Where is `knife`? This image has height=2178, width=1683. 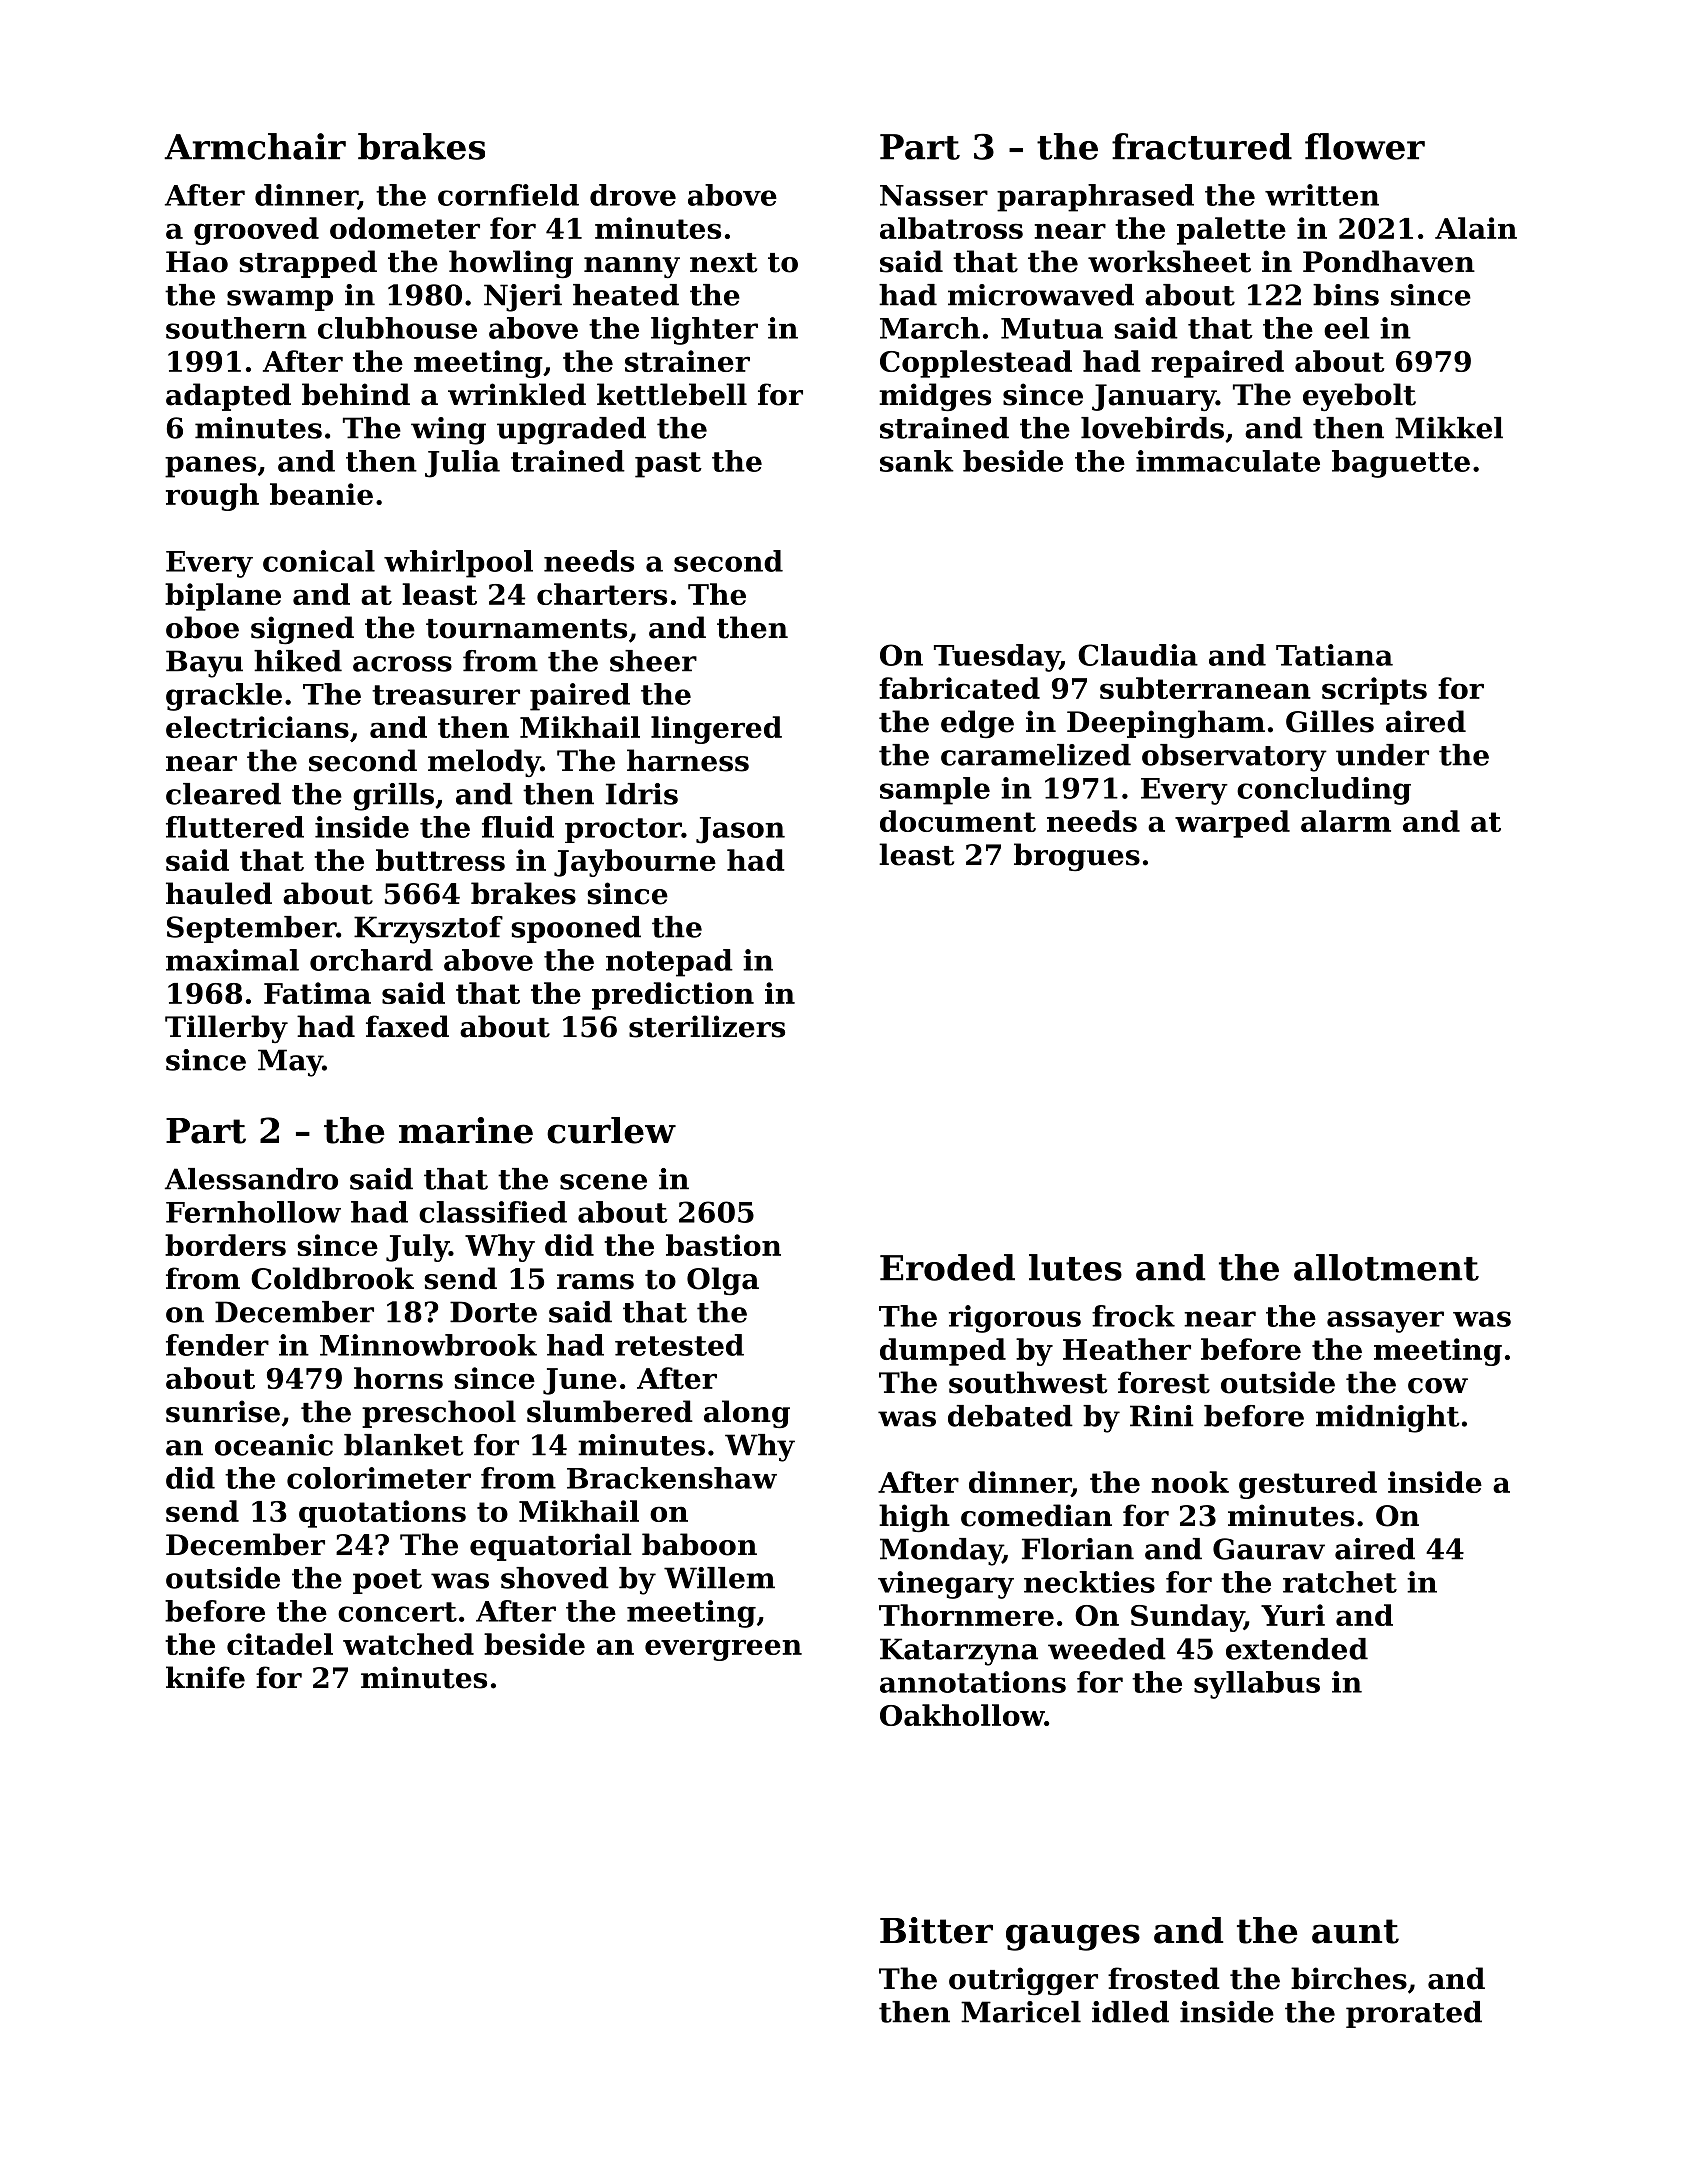 knife is located at coordinates (205, 1677).
